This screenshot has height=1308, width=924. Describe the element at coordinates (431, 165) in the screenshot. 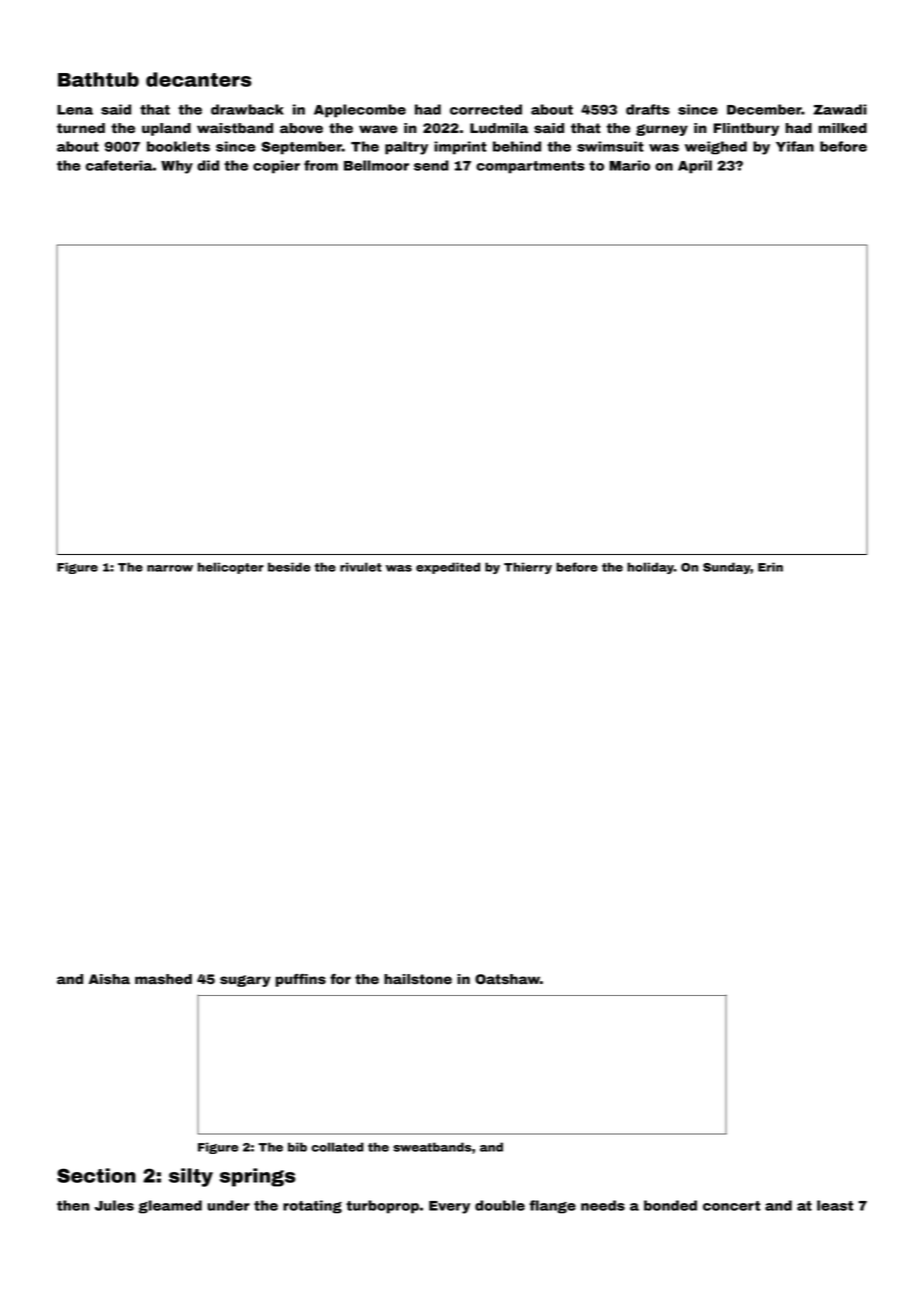

I see `send` at that location.
